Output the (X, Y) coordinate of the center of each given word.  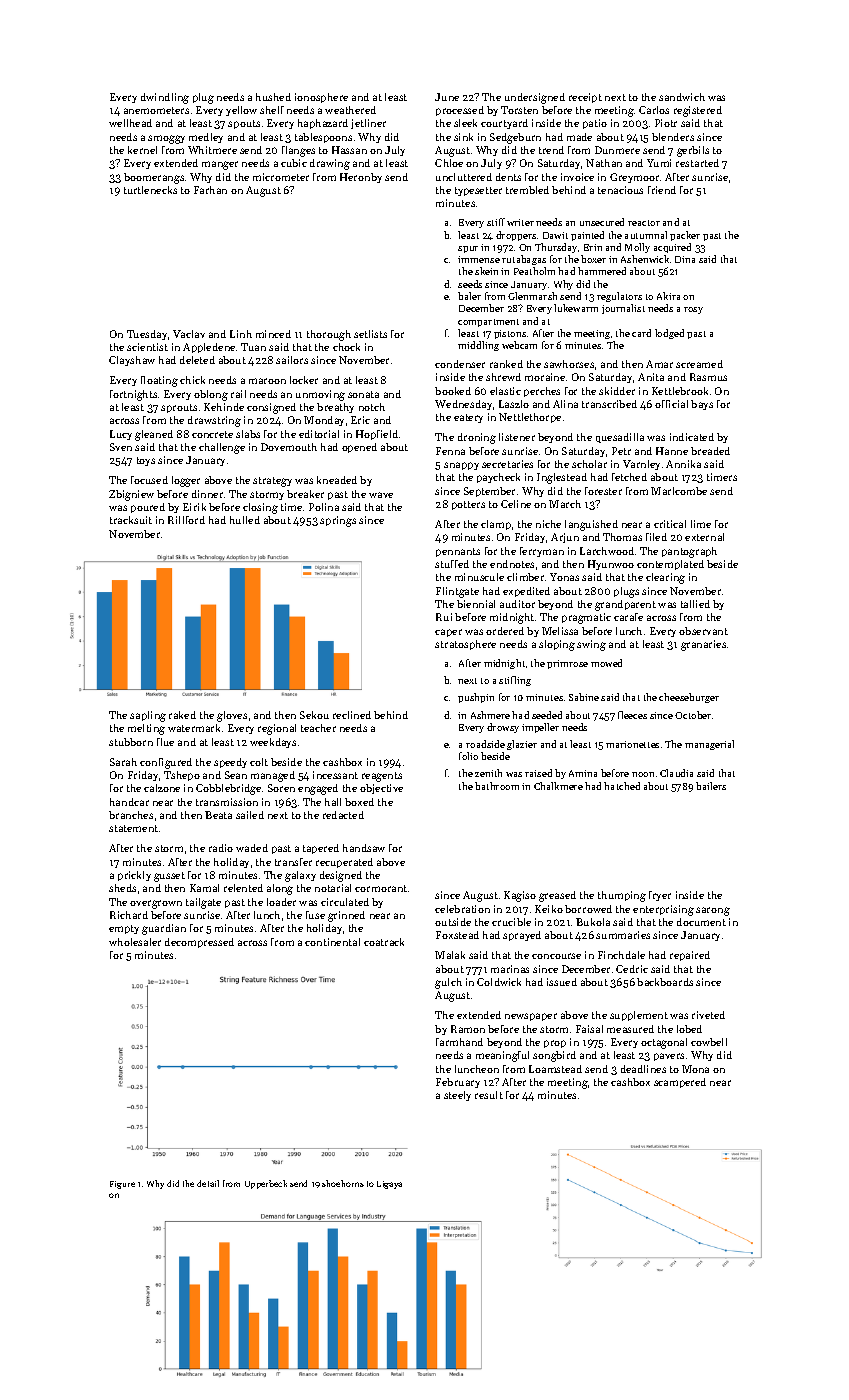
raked (182, 715)
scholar (589, 464)
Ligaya (389, 1185)
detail (208, 1183)
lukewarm (576, 308)
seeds (470, 284)
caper (448, 633)
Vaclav (189, 334)
